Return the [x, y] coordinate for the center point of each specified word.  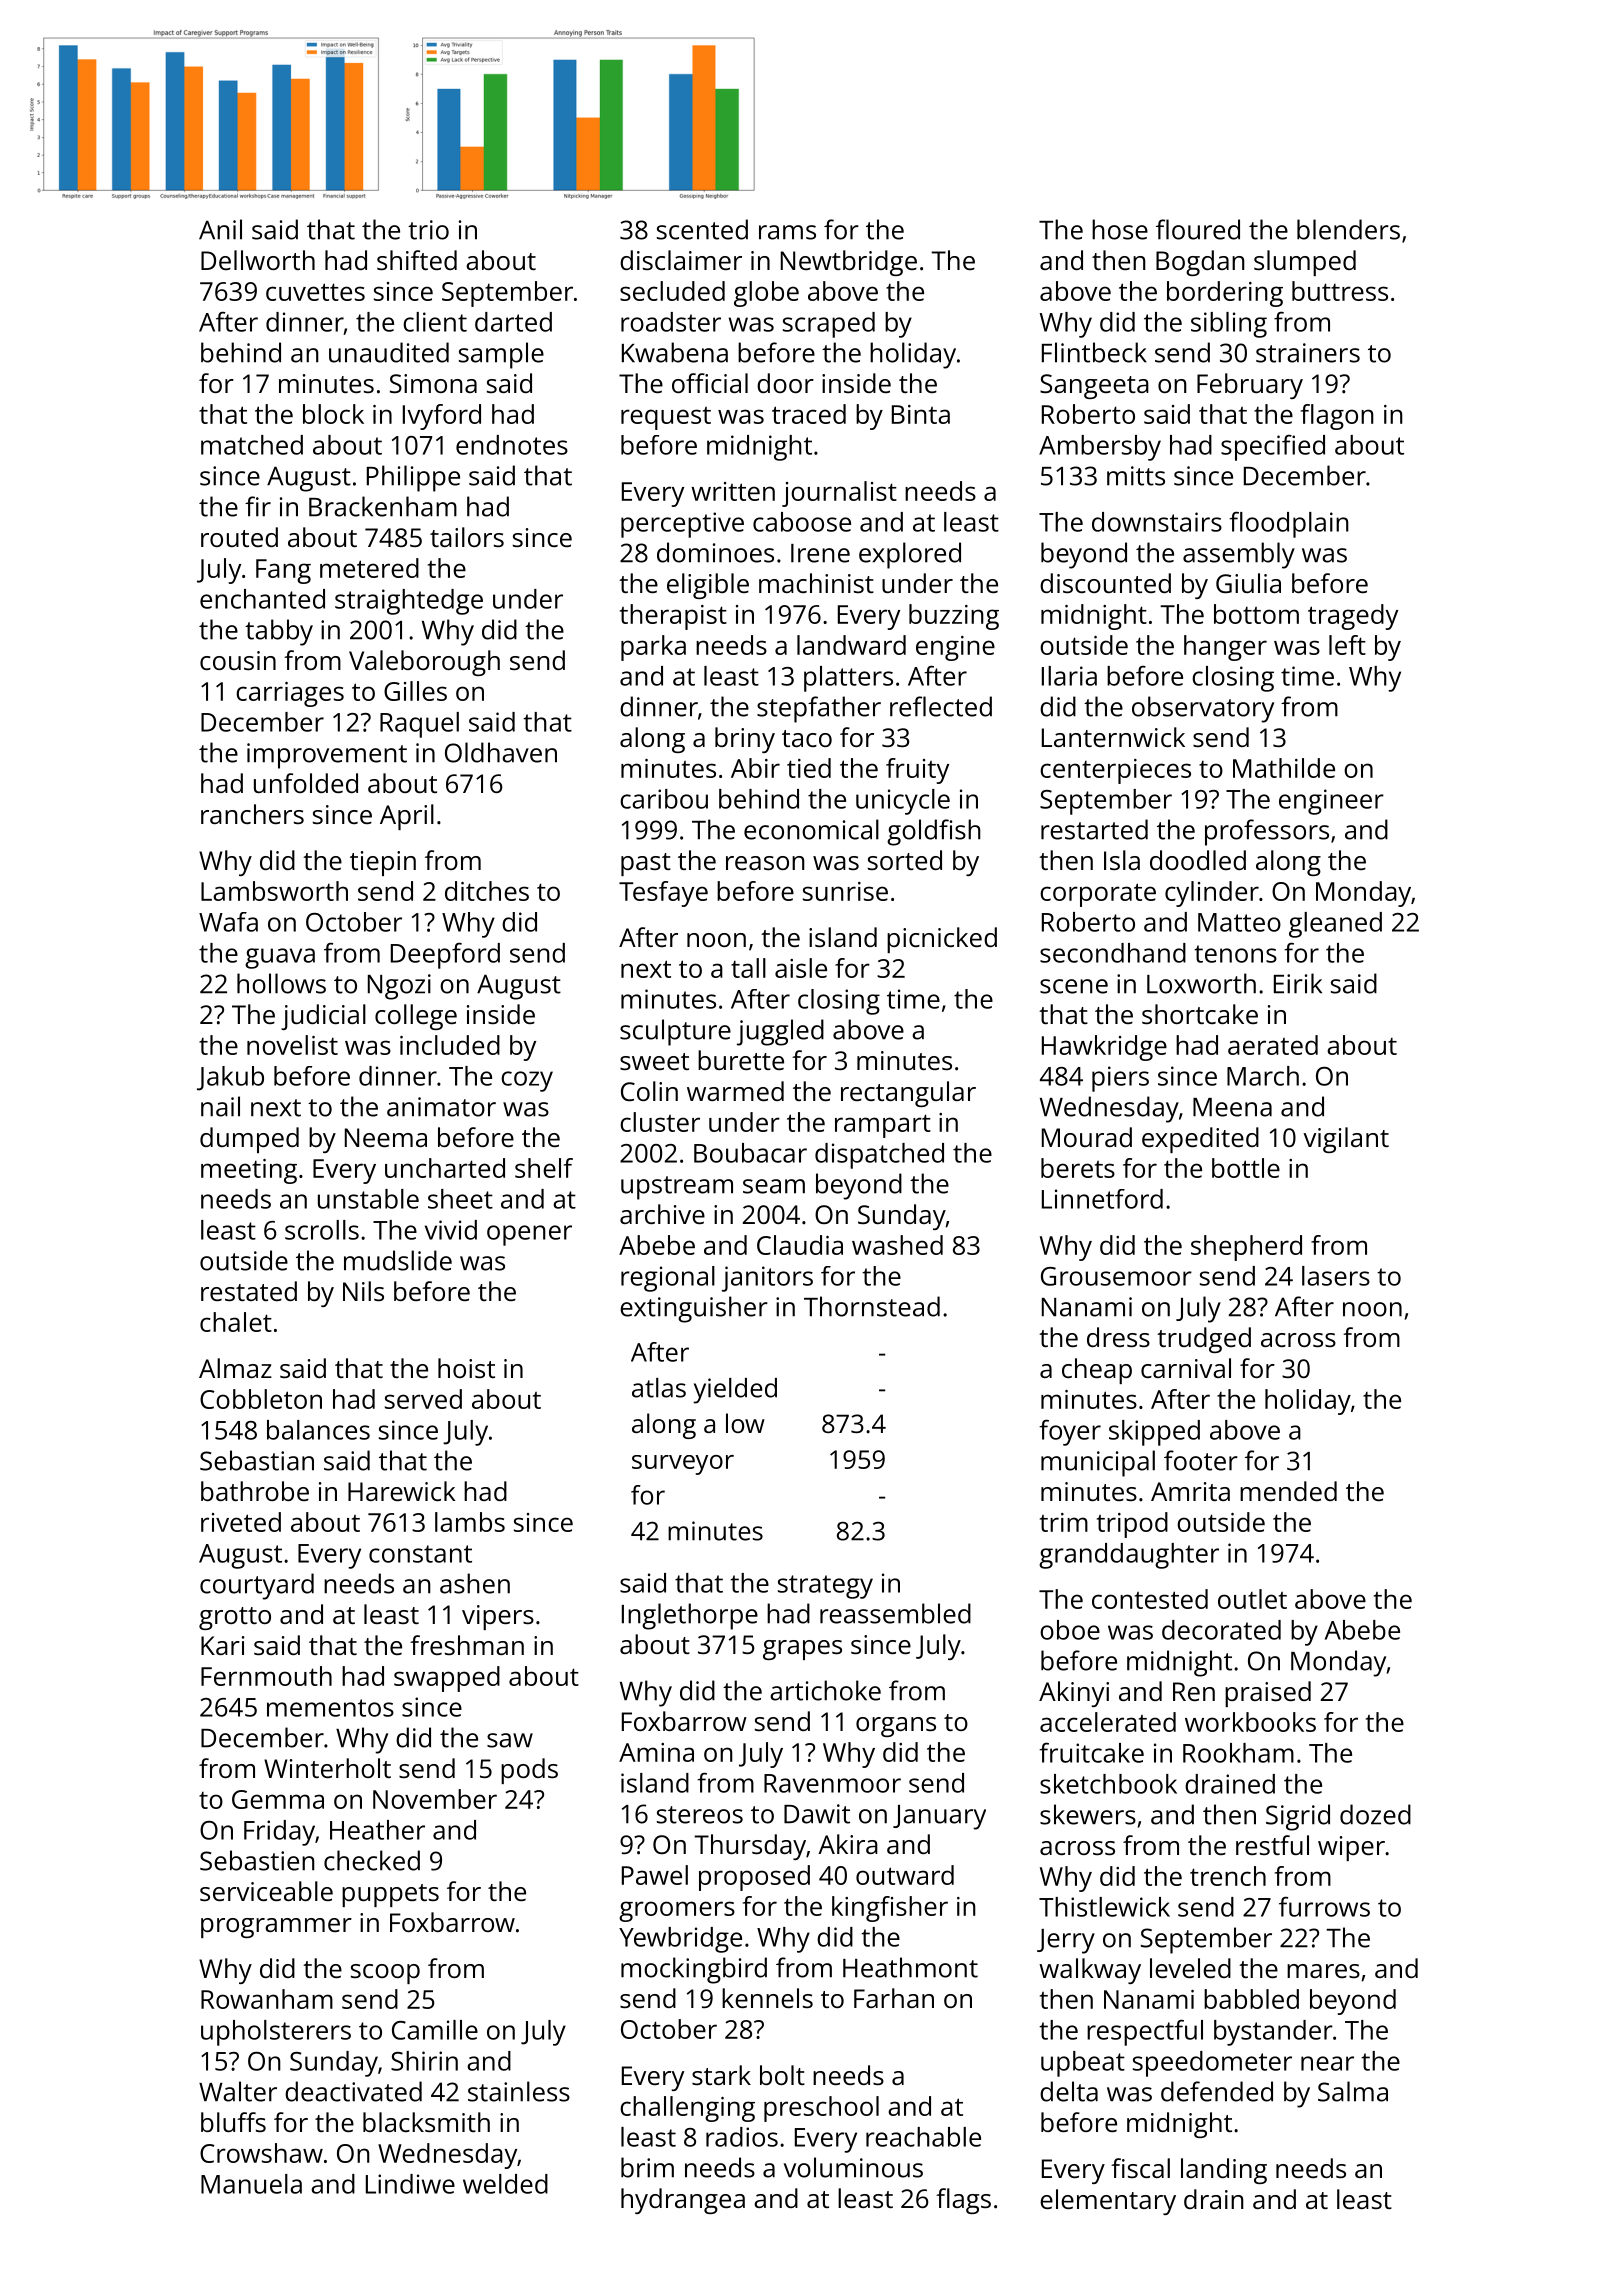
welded [505, 2184]
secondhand [1113, 953]
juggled [780, 1032]
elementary [1108, 2202]
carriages [290, 694]
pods [529, 1771]
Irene [820, 553]
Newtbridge [849, 263]
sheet [460, 1199]
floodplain [1289, 524]
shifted [417, 260]
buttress [1340, 291]
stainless [519, 2091]
